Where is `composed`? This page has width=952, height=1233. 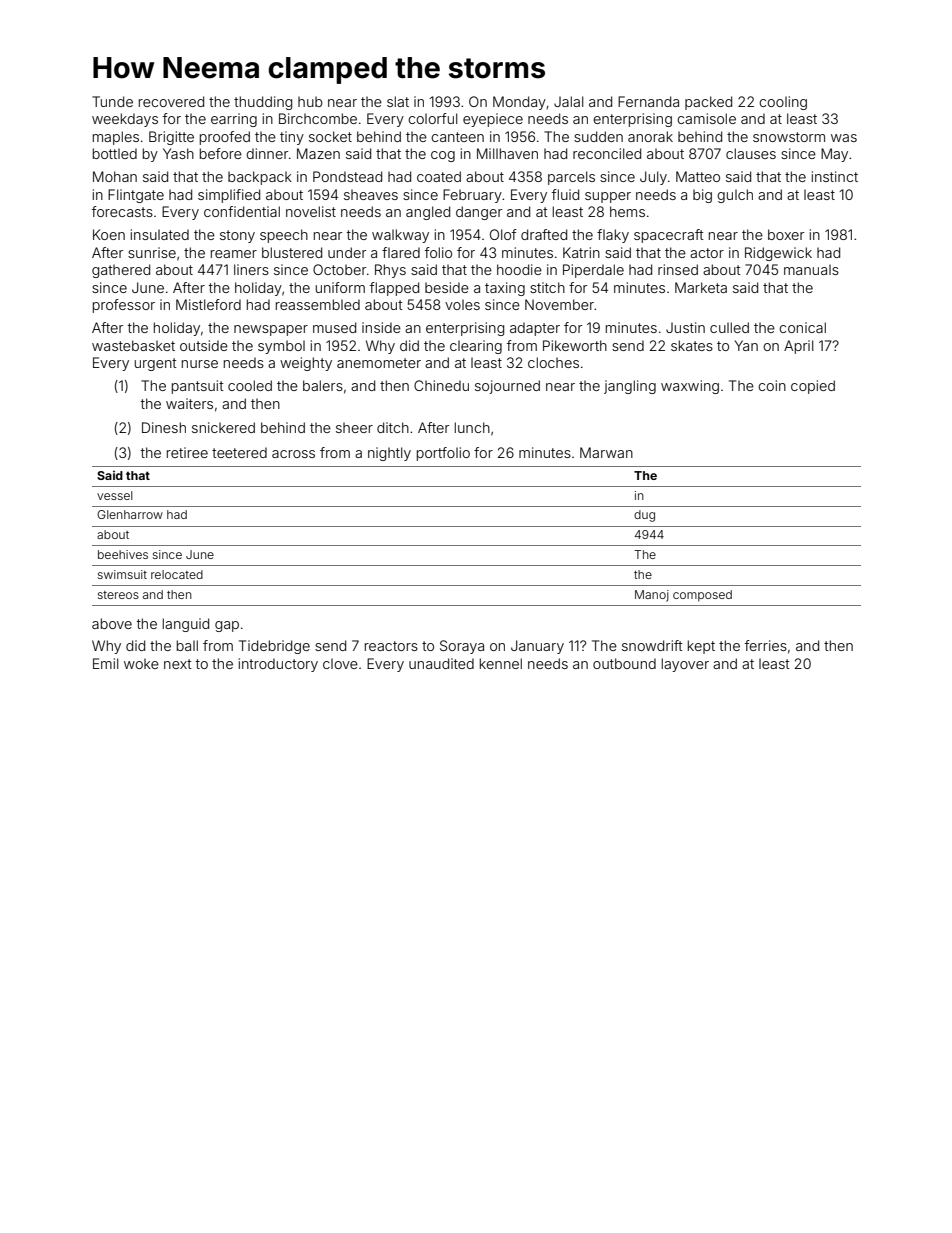 composed is located at coordinates (702, 596).
